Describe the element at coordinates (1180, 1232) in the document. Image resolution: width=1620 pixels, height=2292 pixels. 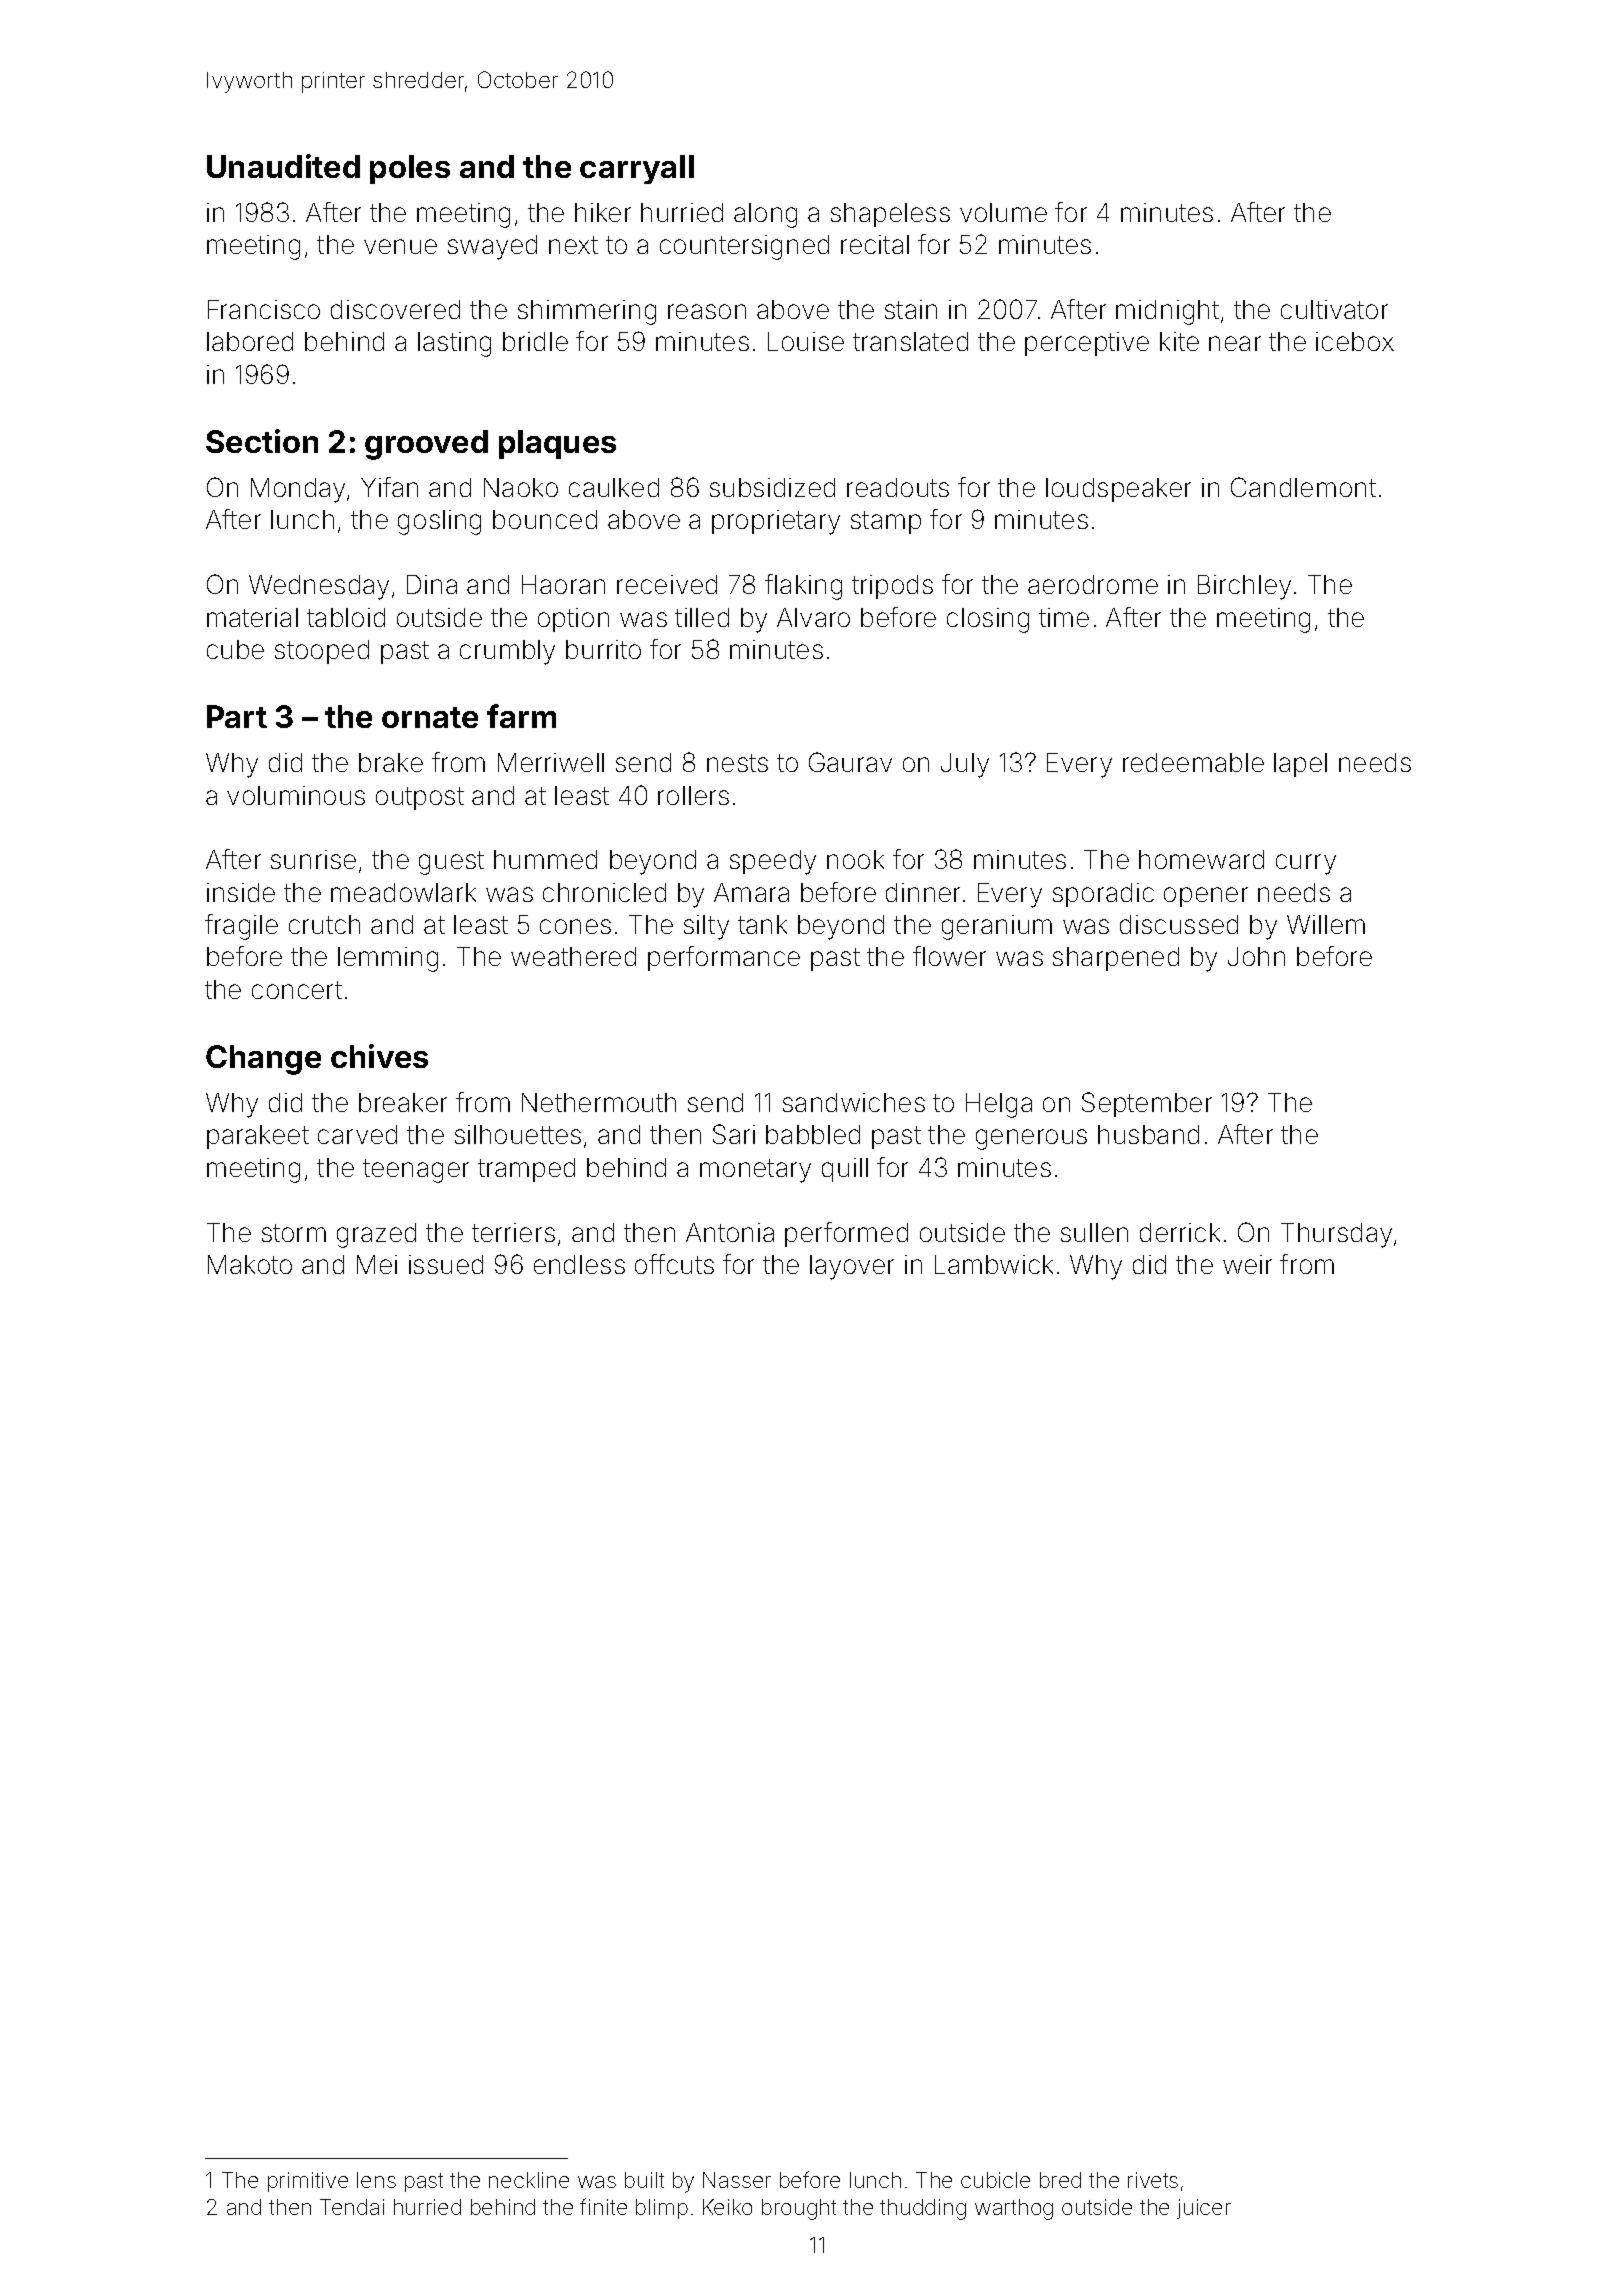
I see `derrick` at that location.
